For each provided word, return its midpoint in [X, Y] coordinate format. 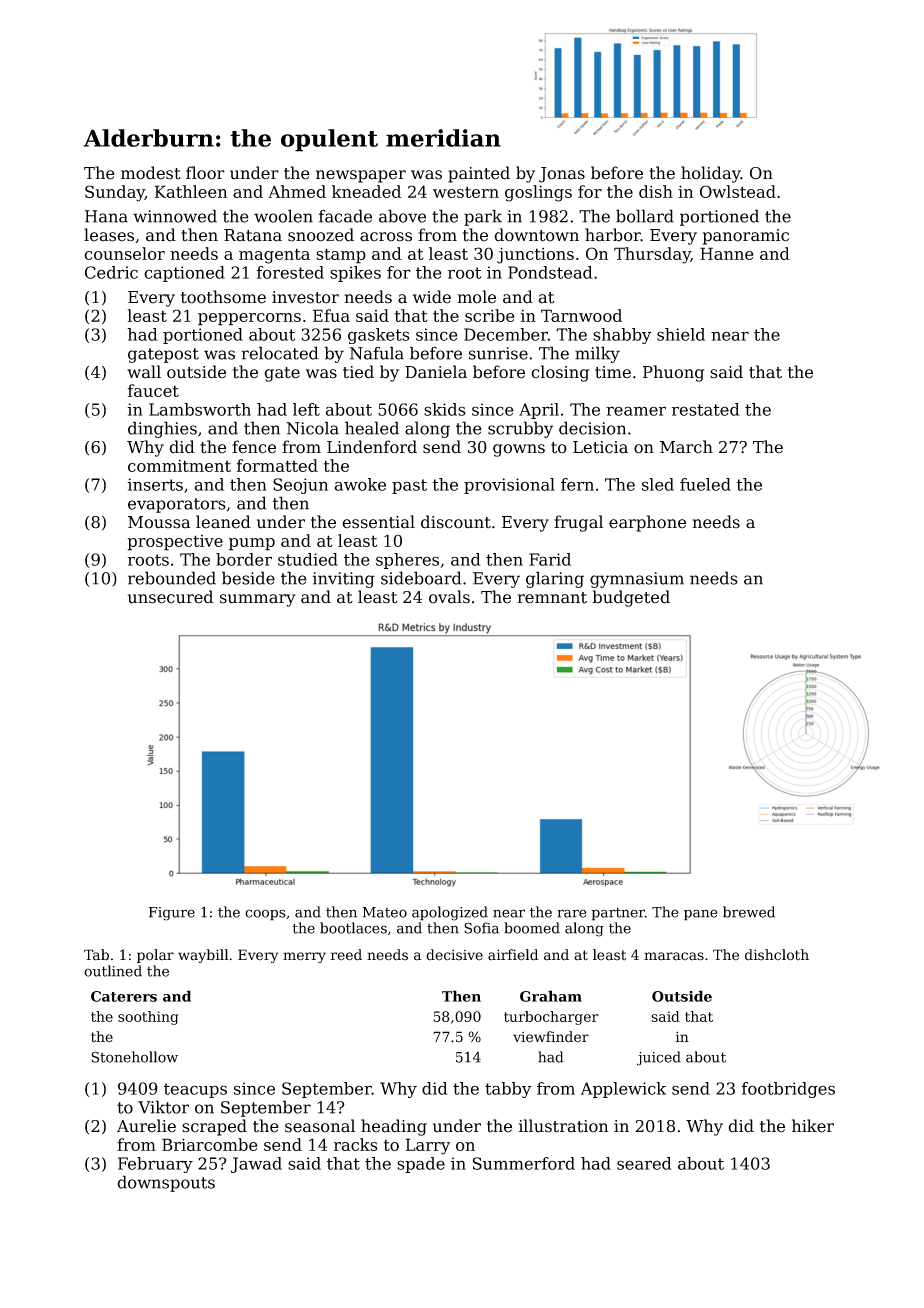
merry [304, 957]
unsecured [170, 597]
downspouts [166, 1183]
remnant [552, 598]
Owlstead [738, 191]
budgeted [631, 598]
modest [151, 173]
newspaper [361, 176]
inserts [155, 484]
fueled [705, 484]
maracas [674, 956]
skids [445, 409]
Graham [551, 996]
